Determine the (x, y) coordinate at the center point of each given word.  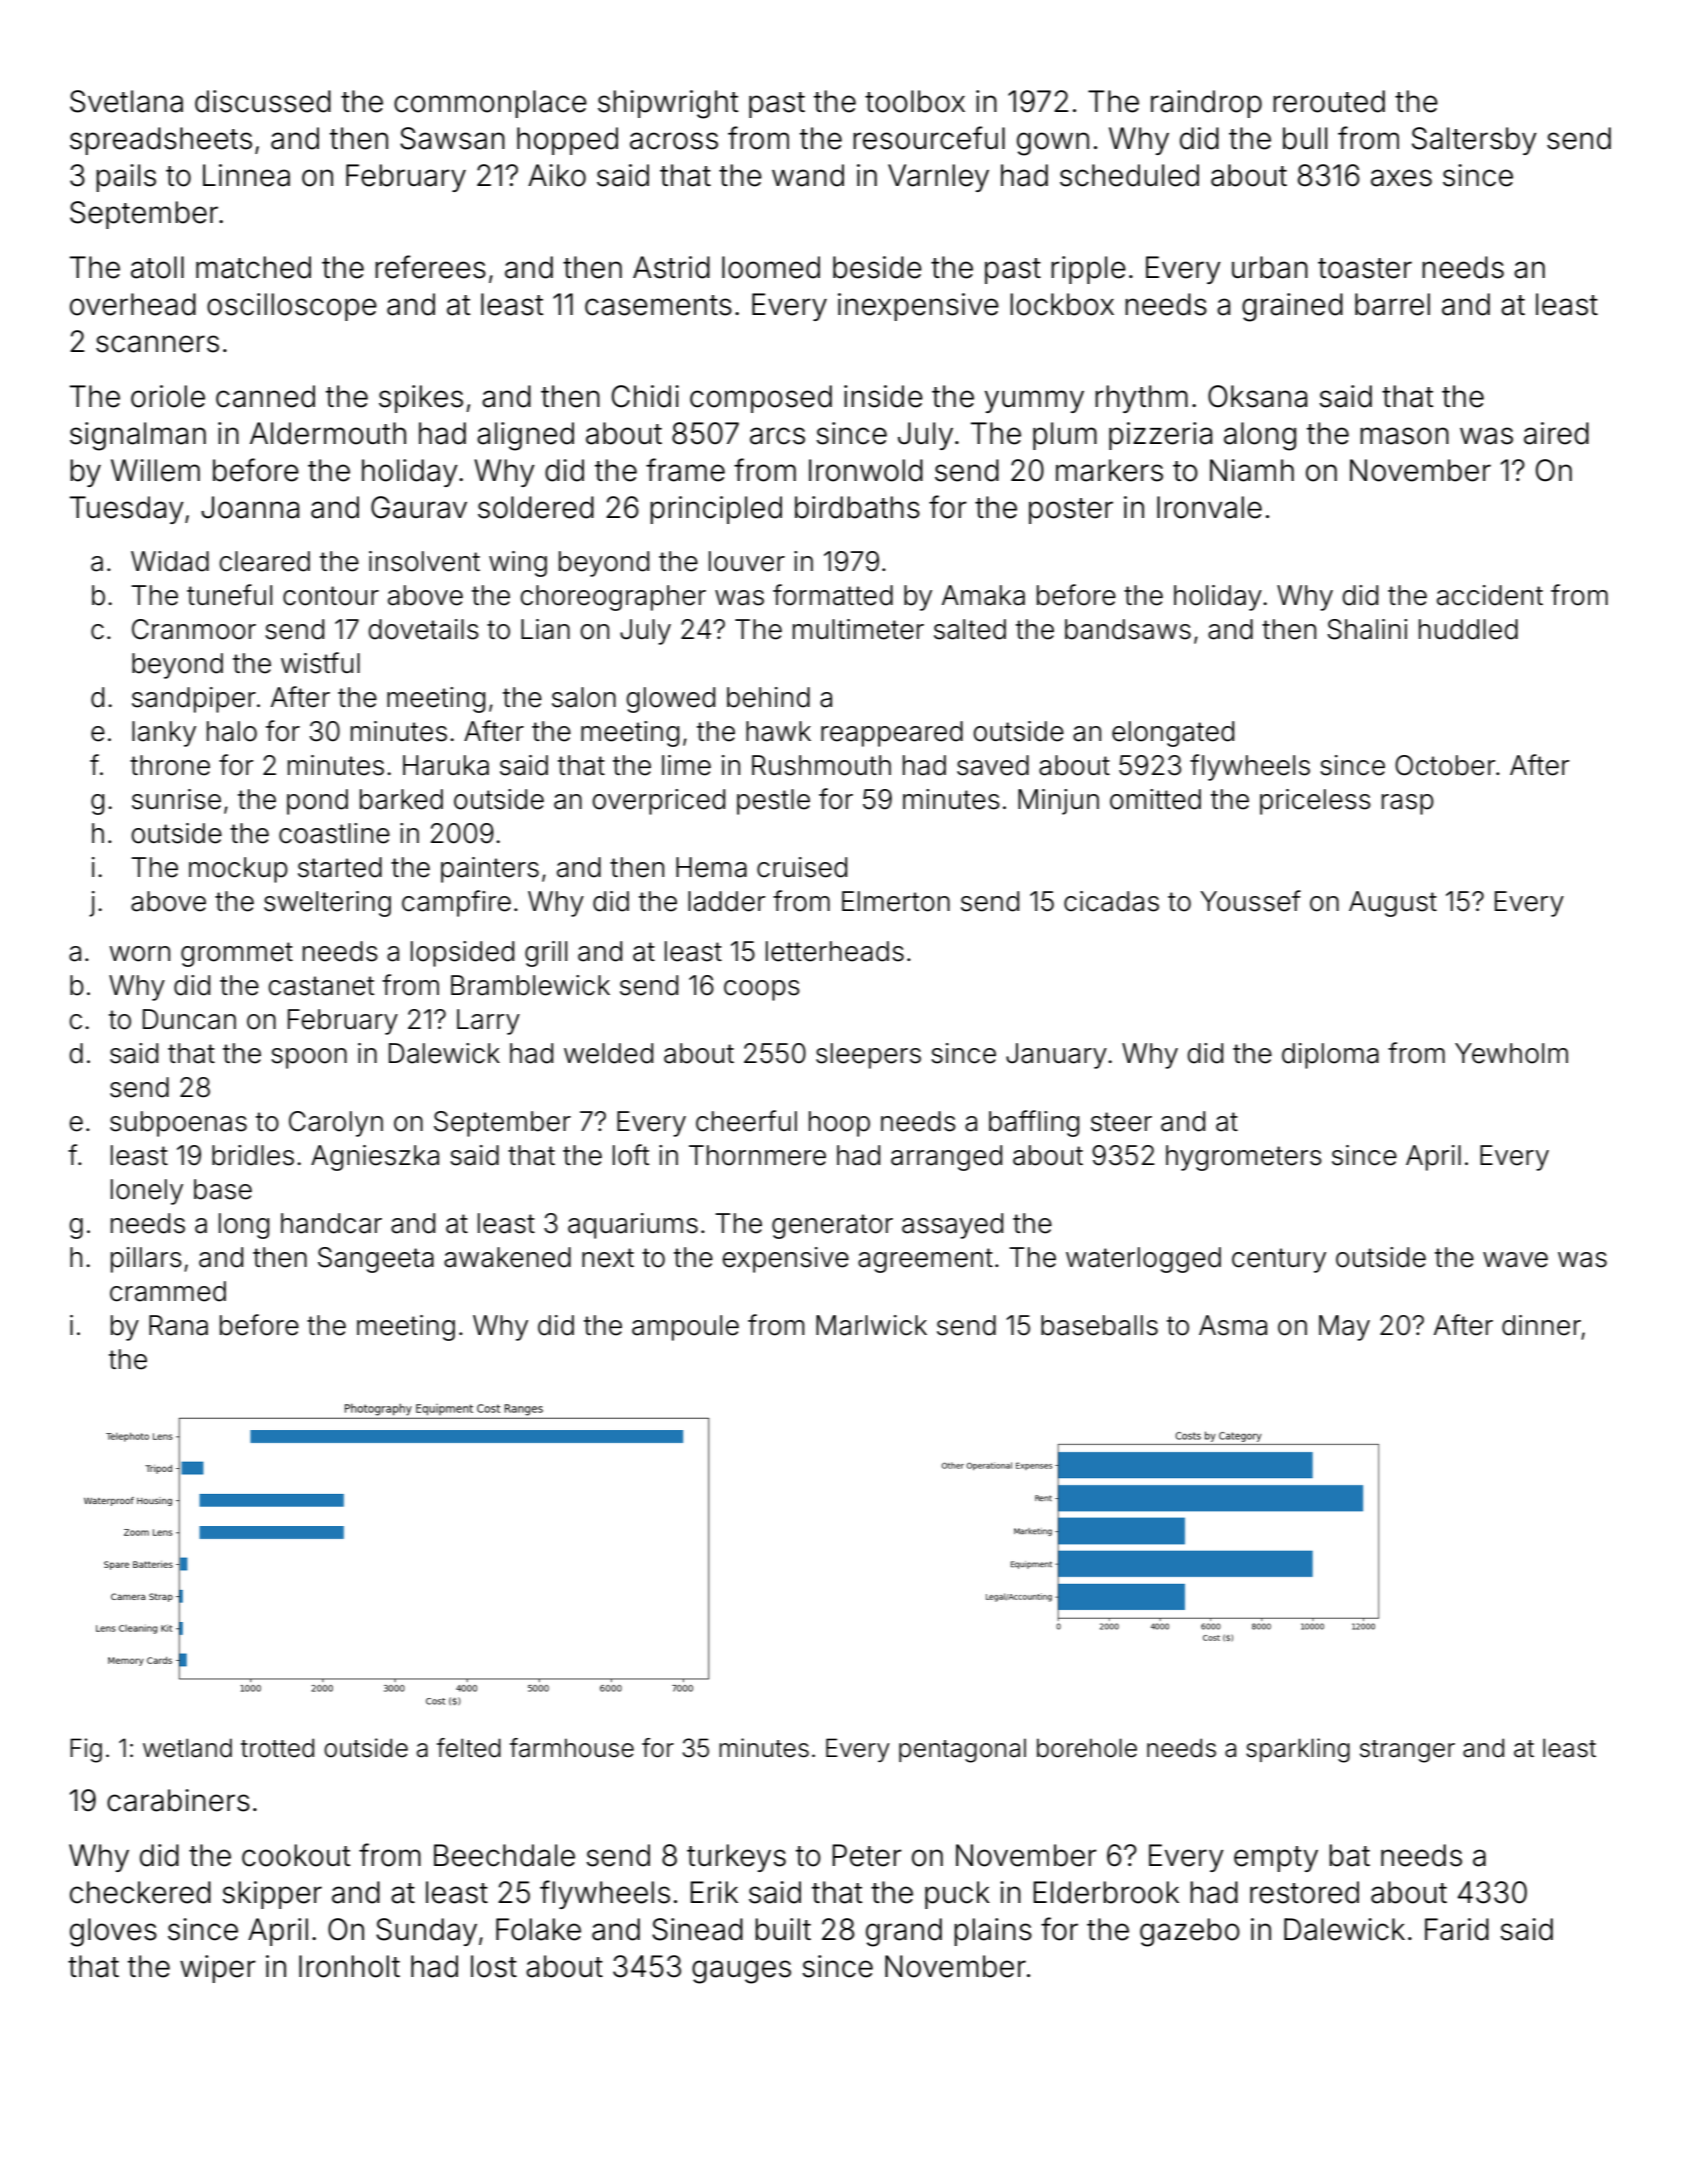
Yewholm (1511, 1053)
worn (140, 954)
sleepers (868, 1056)
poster (1071, 511)
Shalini (1367, 629)
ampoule (685, 1328)
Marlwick (871, 1325)
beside (877, 267)
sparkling (1298, 1750)
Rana (178, 1325)
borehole (1087, 1748)
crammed (168, 1291)
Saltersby (1474, 141)
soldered (536, 507)
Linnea (246, 175)
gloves (113, 1932)
